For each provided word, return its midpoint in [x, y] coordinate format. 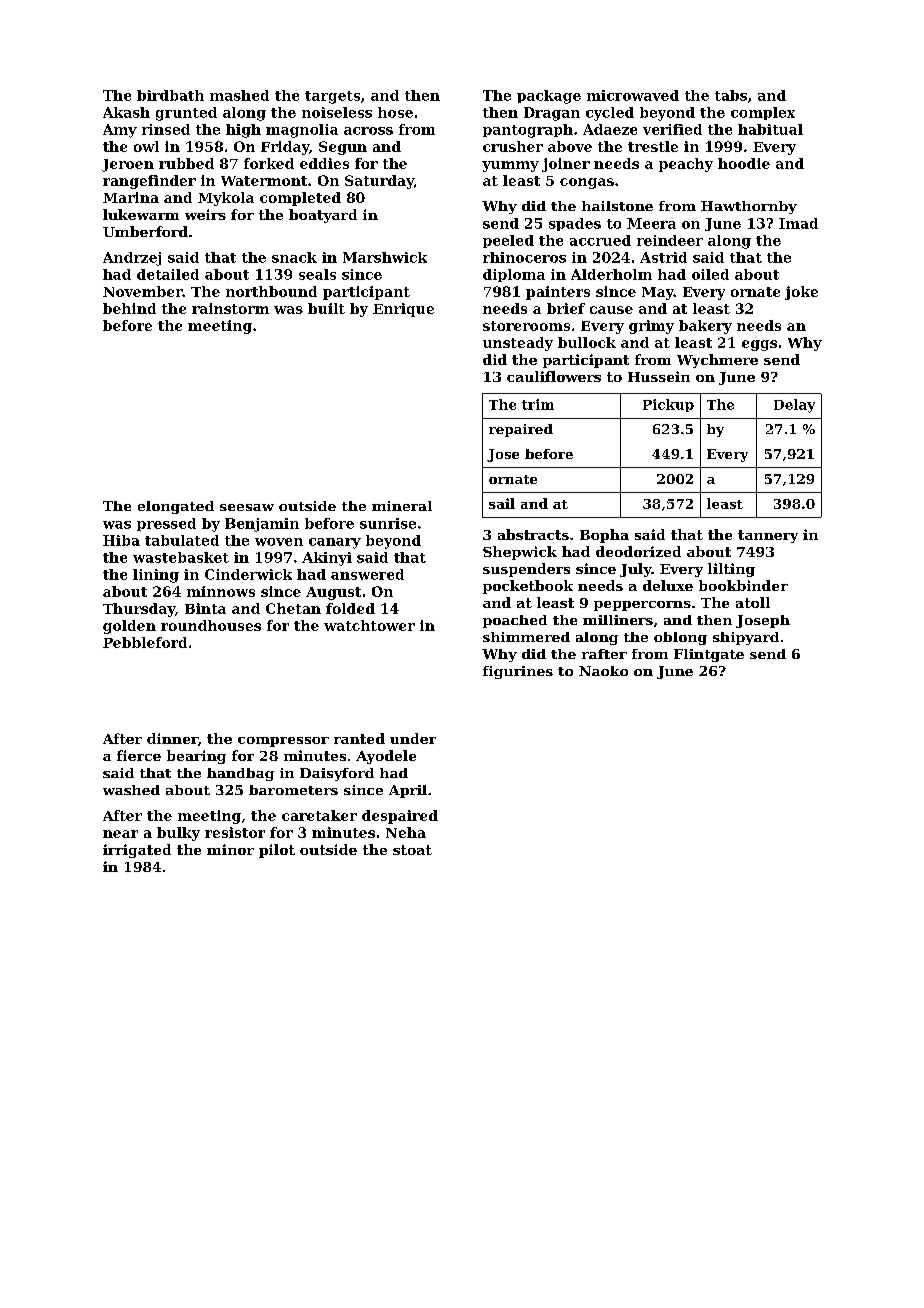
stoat [412, 850]
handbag [240, 774]
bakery [705, 327]
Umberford [145, 231]
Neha [406, 832]
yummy [510, 166]
